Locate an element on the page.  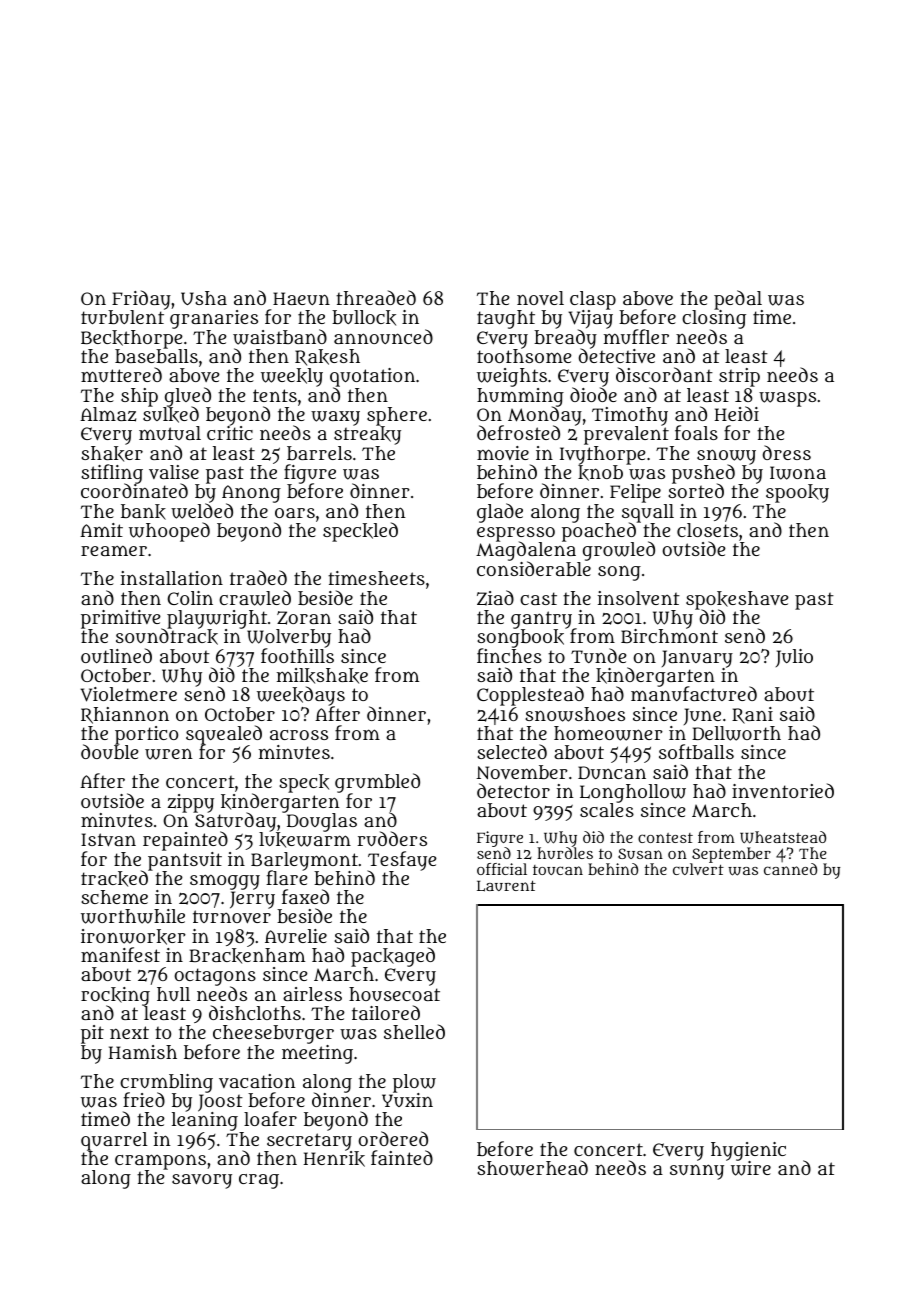
Ziad is located at coordinates (495, 598).
